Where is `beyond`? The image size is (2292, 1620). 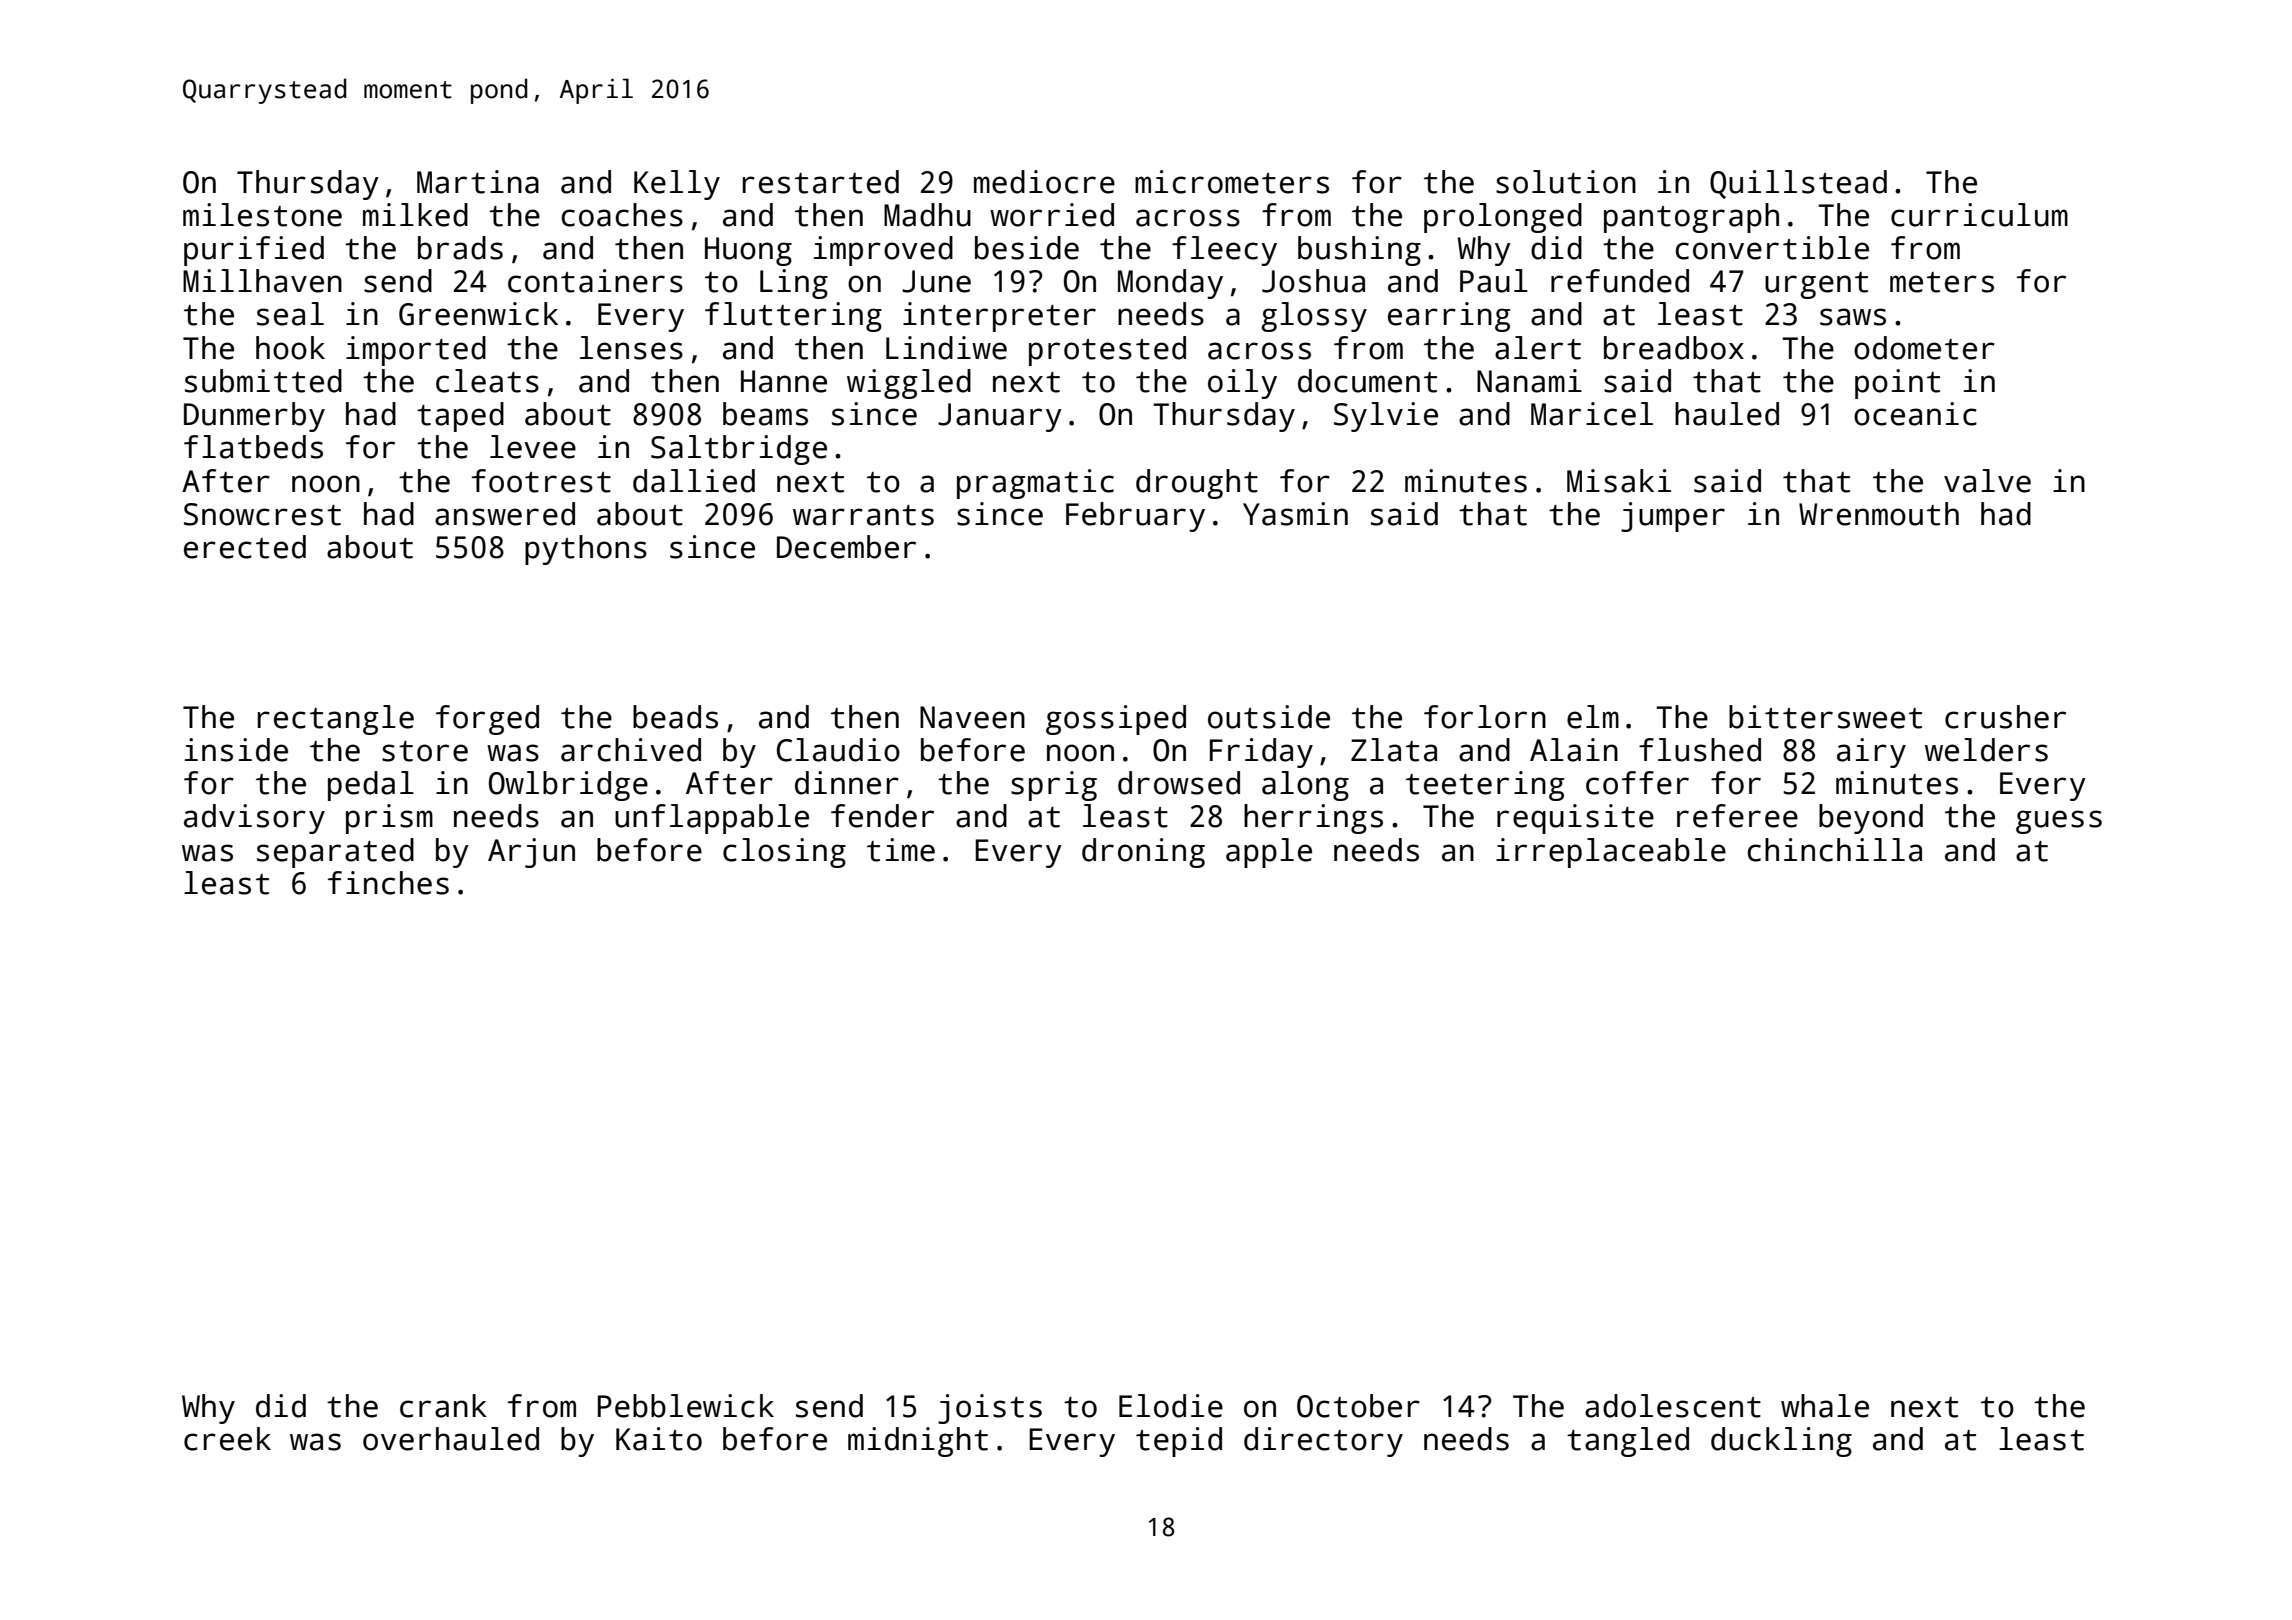 beyond is located at coordinates (1871, 819).
